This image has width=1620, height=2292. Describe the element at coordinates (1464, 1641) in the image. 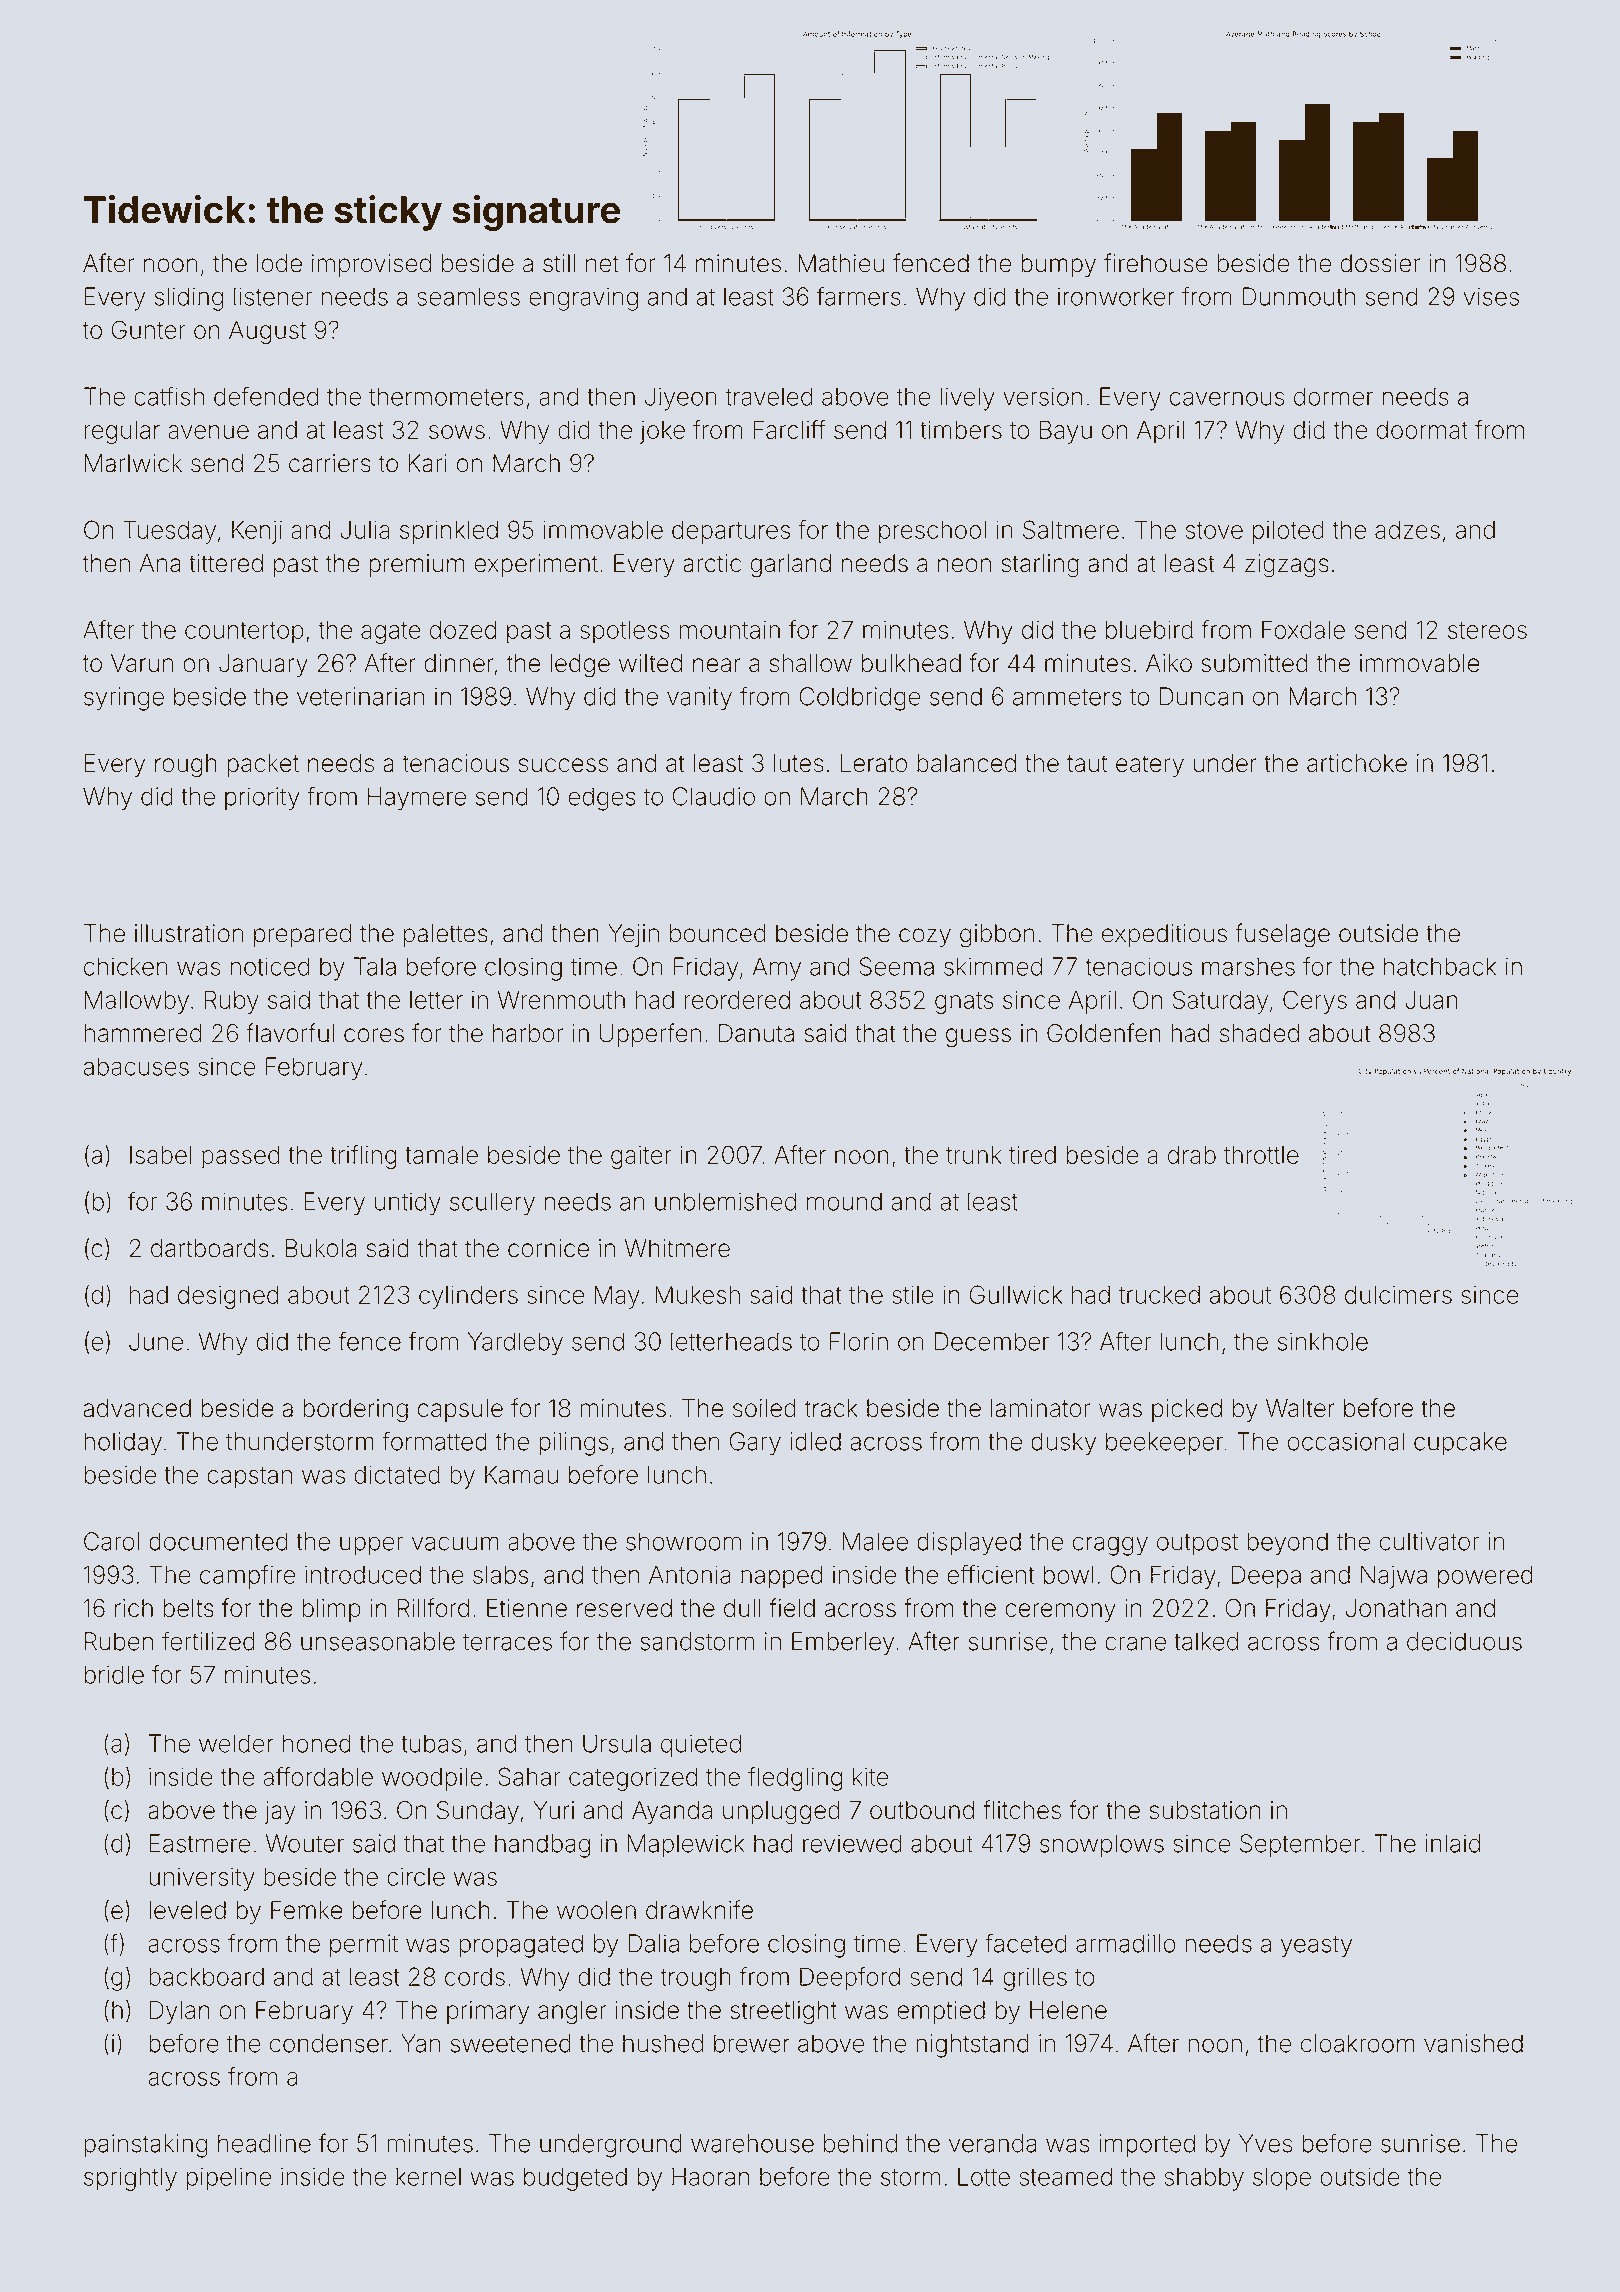

I see `deciduous` at that location.
